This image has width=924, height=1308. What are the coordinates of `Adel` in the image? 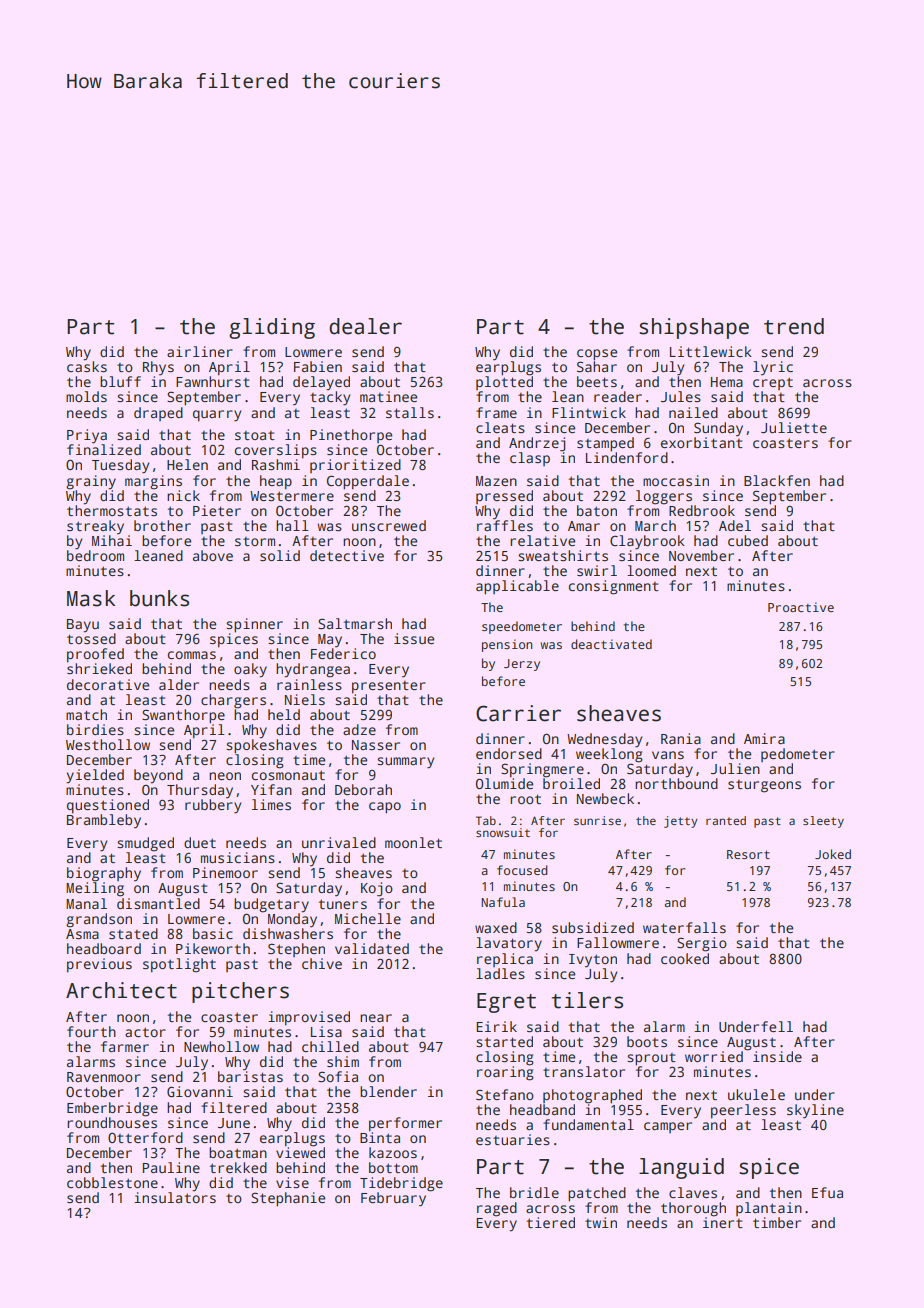 It's located at (735, 525).
